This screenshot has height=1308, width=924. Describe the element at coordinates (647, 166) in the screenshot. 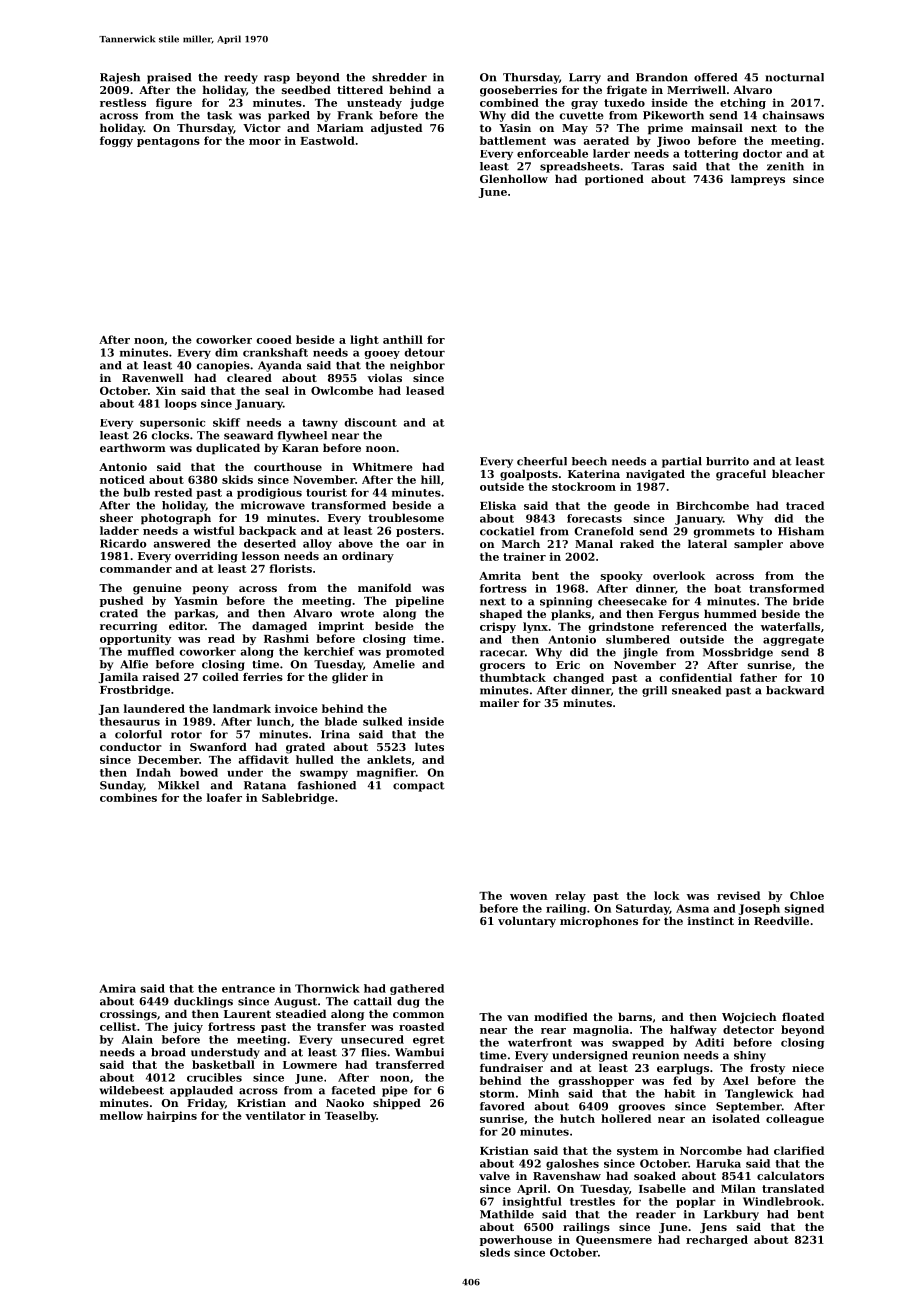

I see `Taras` at that location.
